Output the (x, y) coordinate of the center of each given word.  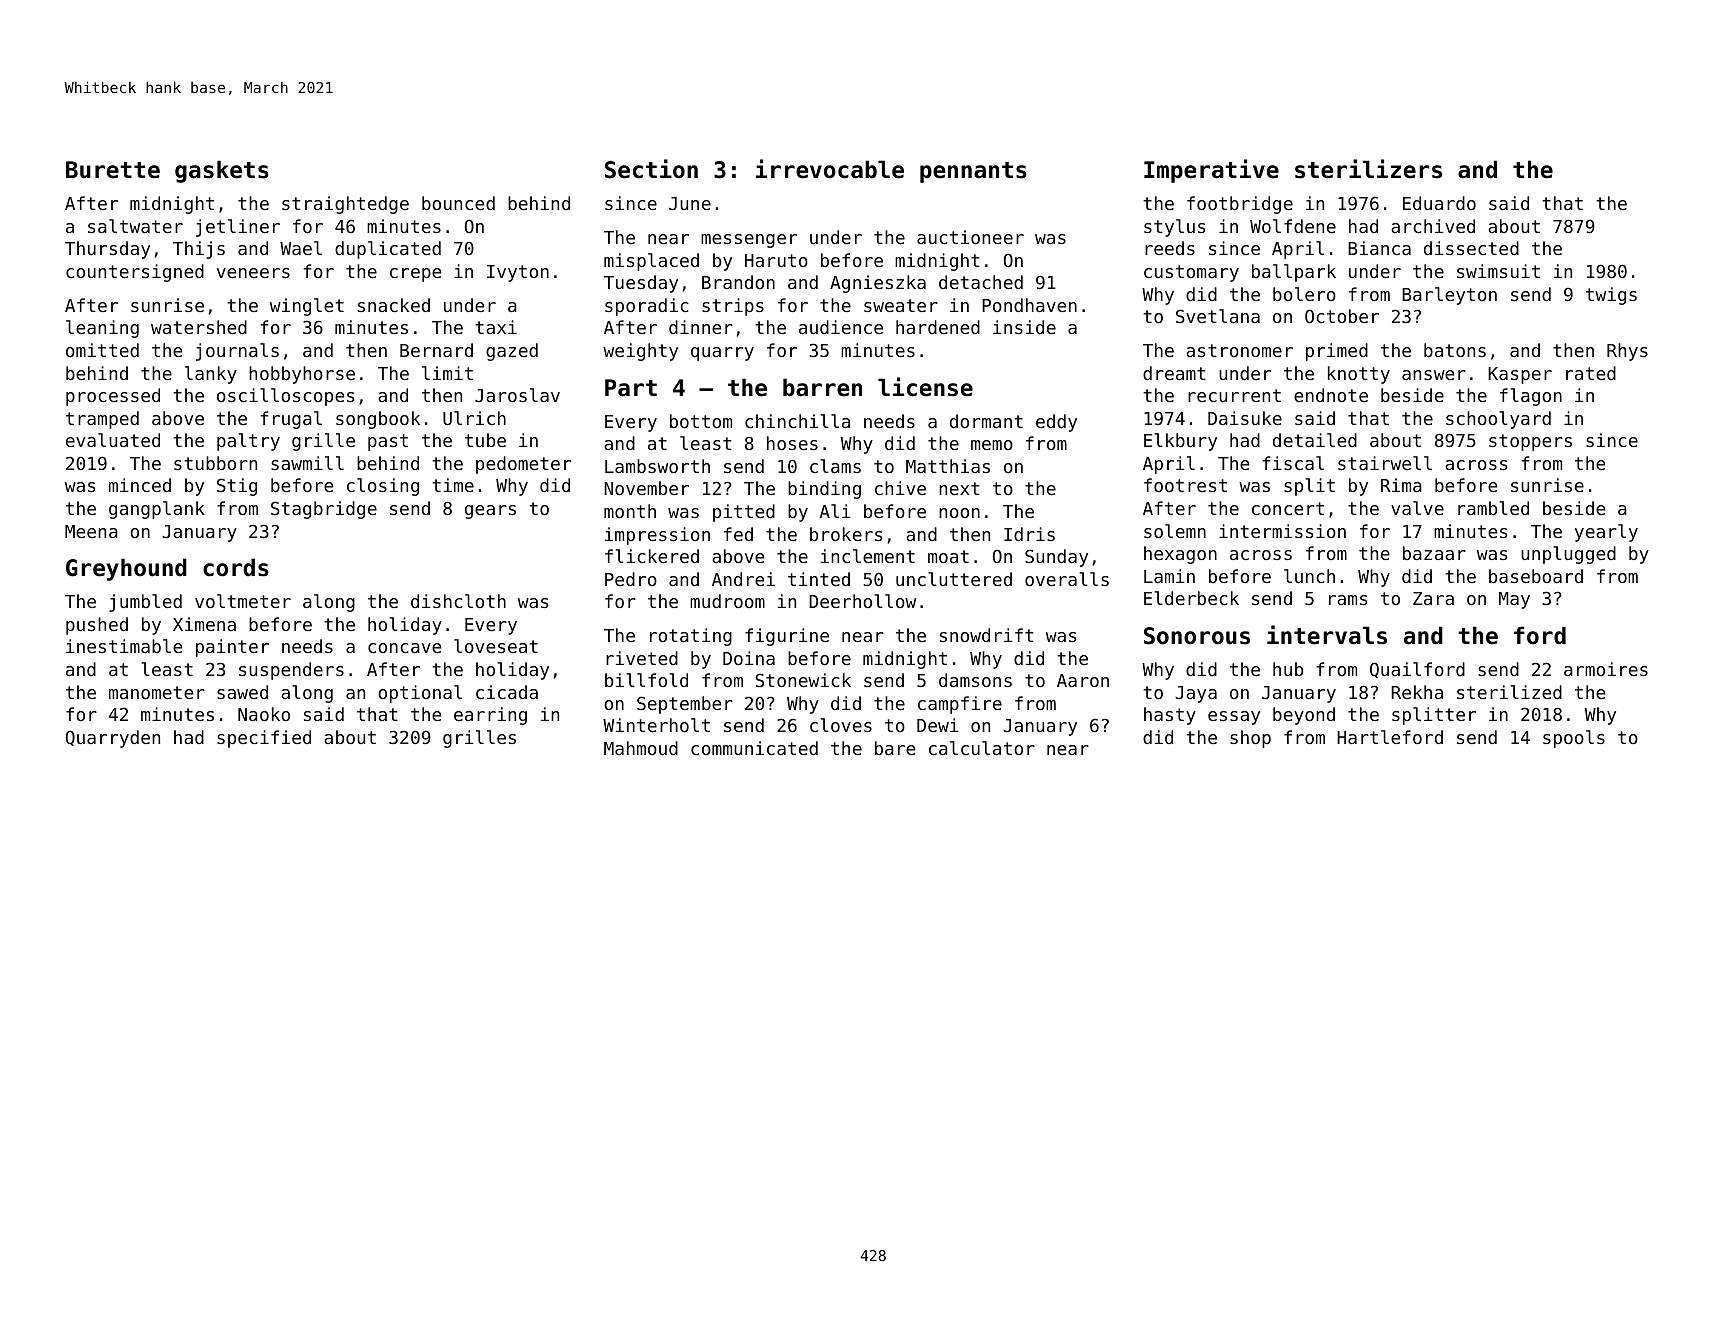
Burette (113, 170)
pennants (973, 172)
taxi (496, 327)
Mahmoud (641, 748)
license (925, 387)
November (646, 488)
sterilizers (1368, 169)
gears (490, 512)
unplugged (1568, 555)
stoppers (1530, 442)
